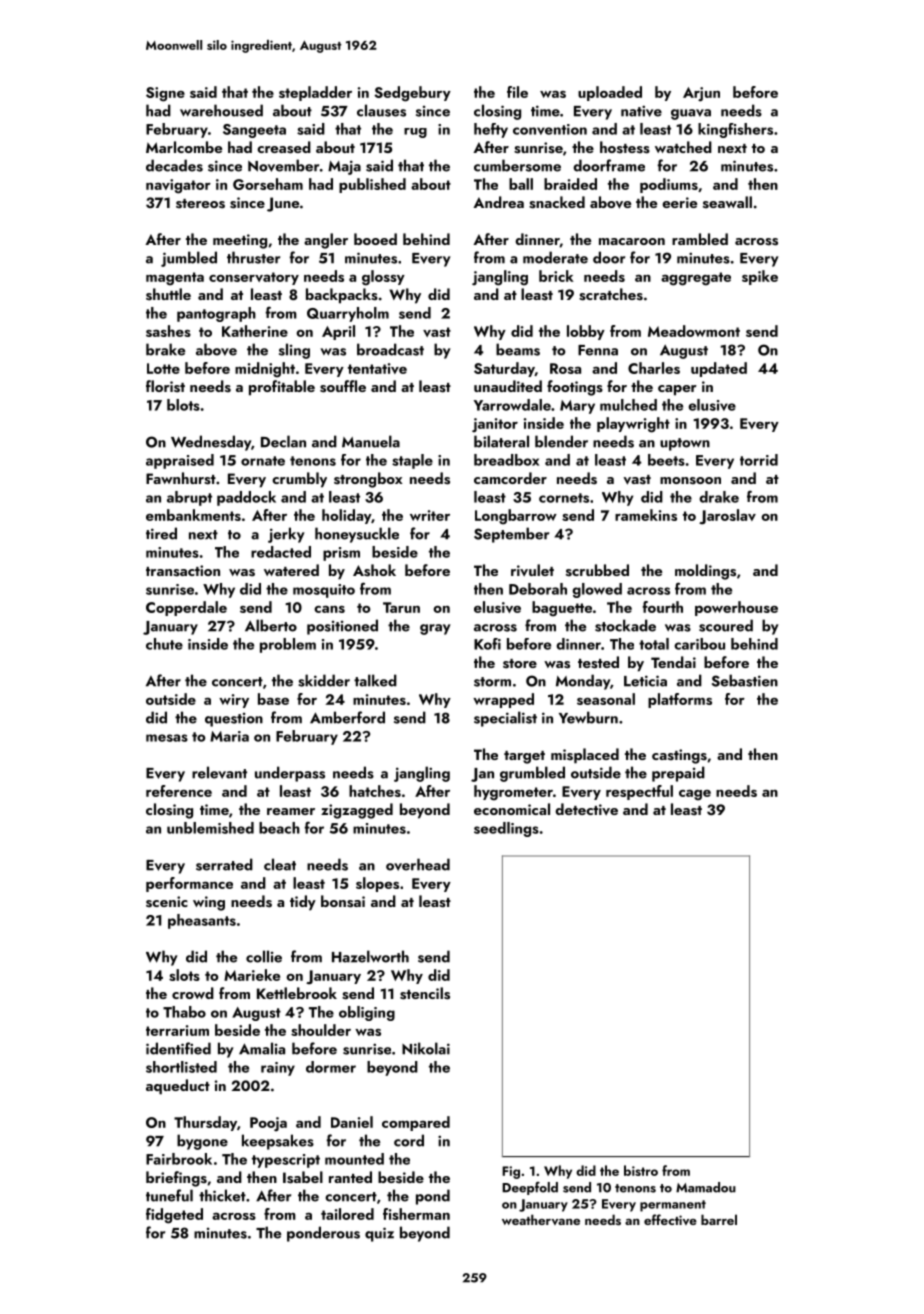  Describe the element at coordinates (719, 369) in the screenshot. I see `updated` at that location.
